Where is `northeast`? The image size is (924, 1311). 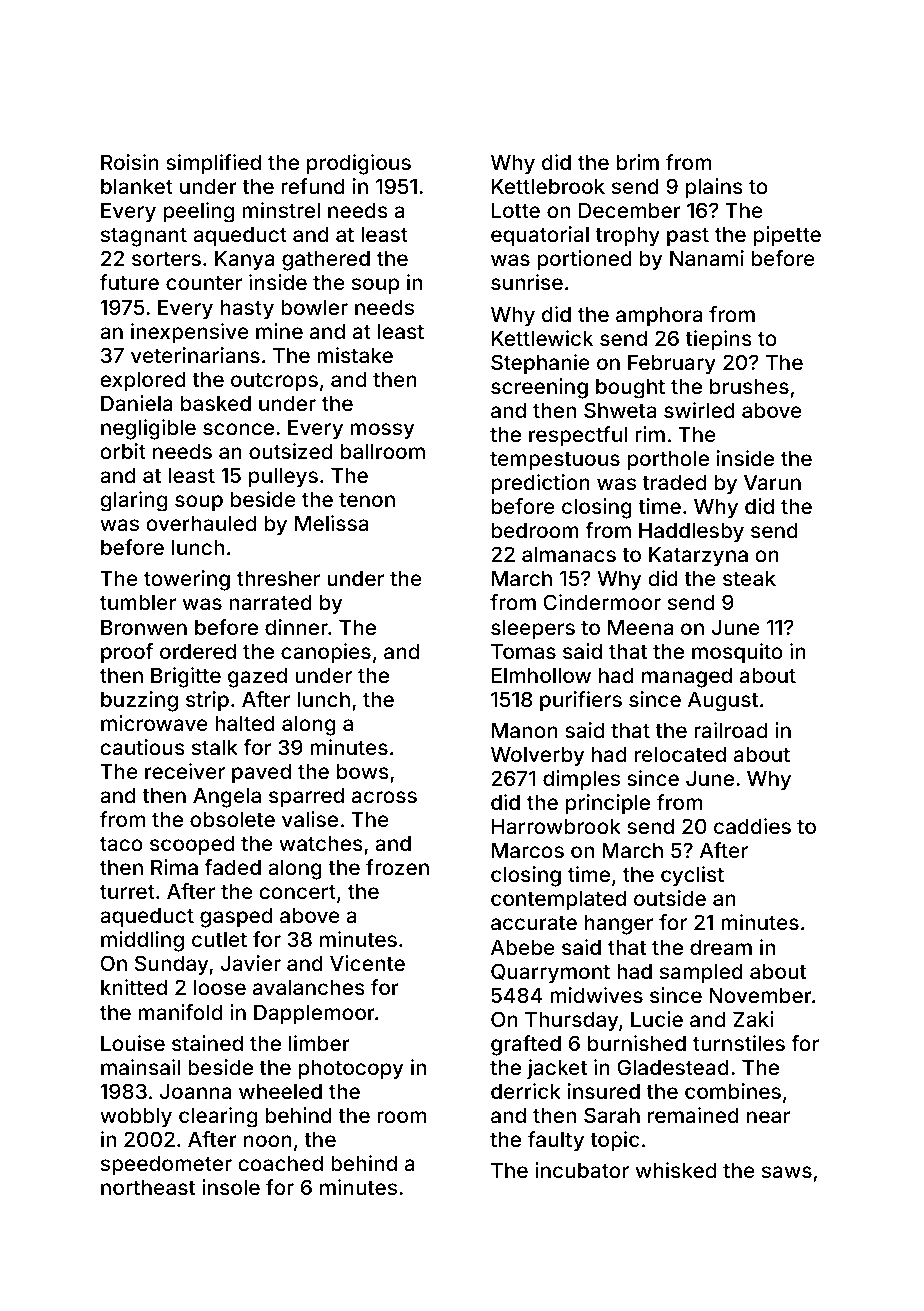
northeast is located at coordinates (148, 1187).
